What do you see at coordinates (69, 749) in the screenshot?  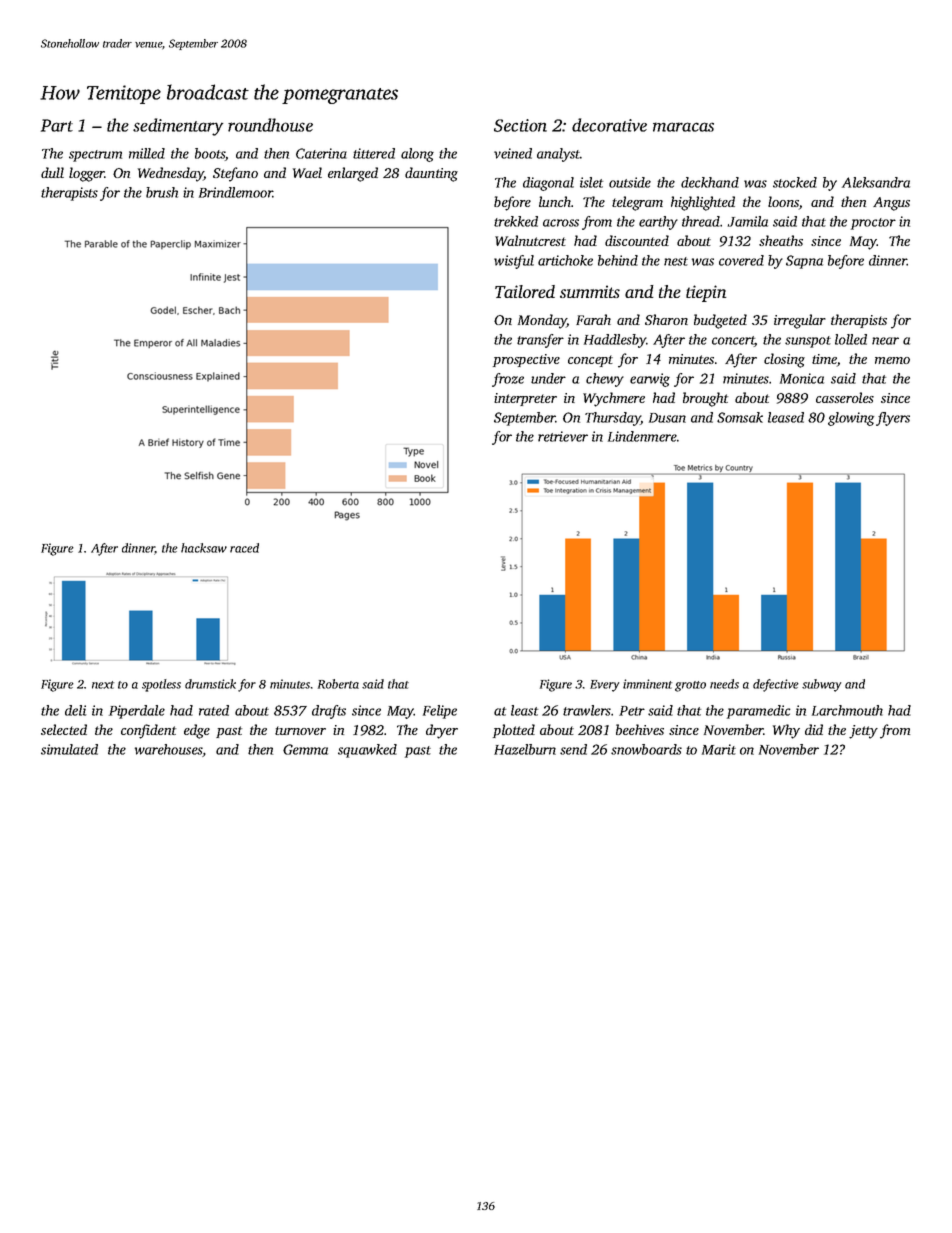 I see `simulated` at bounding box center [69, 749].
